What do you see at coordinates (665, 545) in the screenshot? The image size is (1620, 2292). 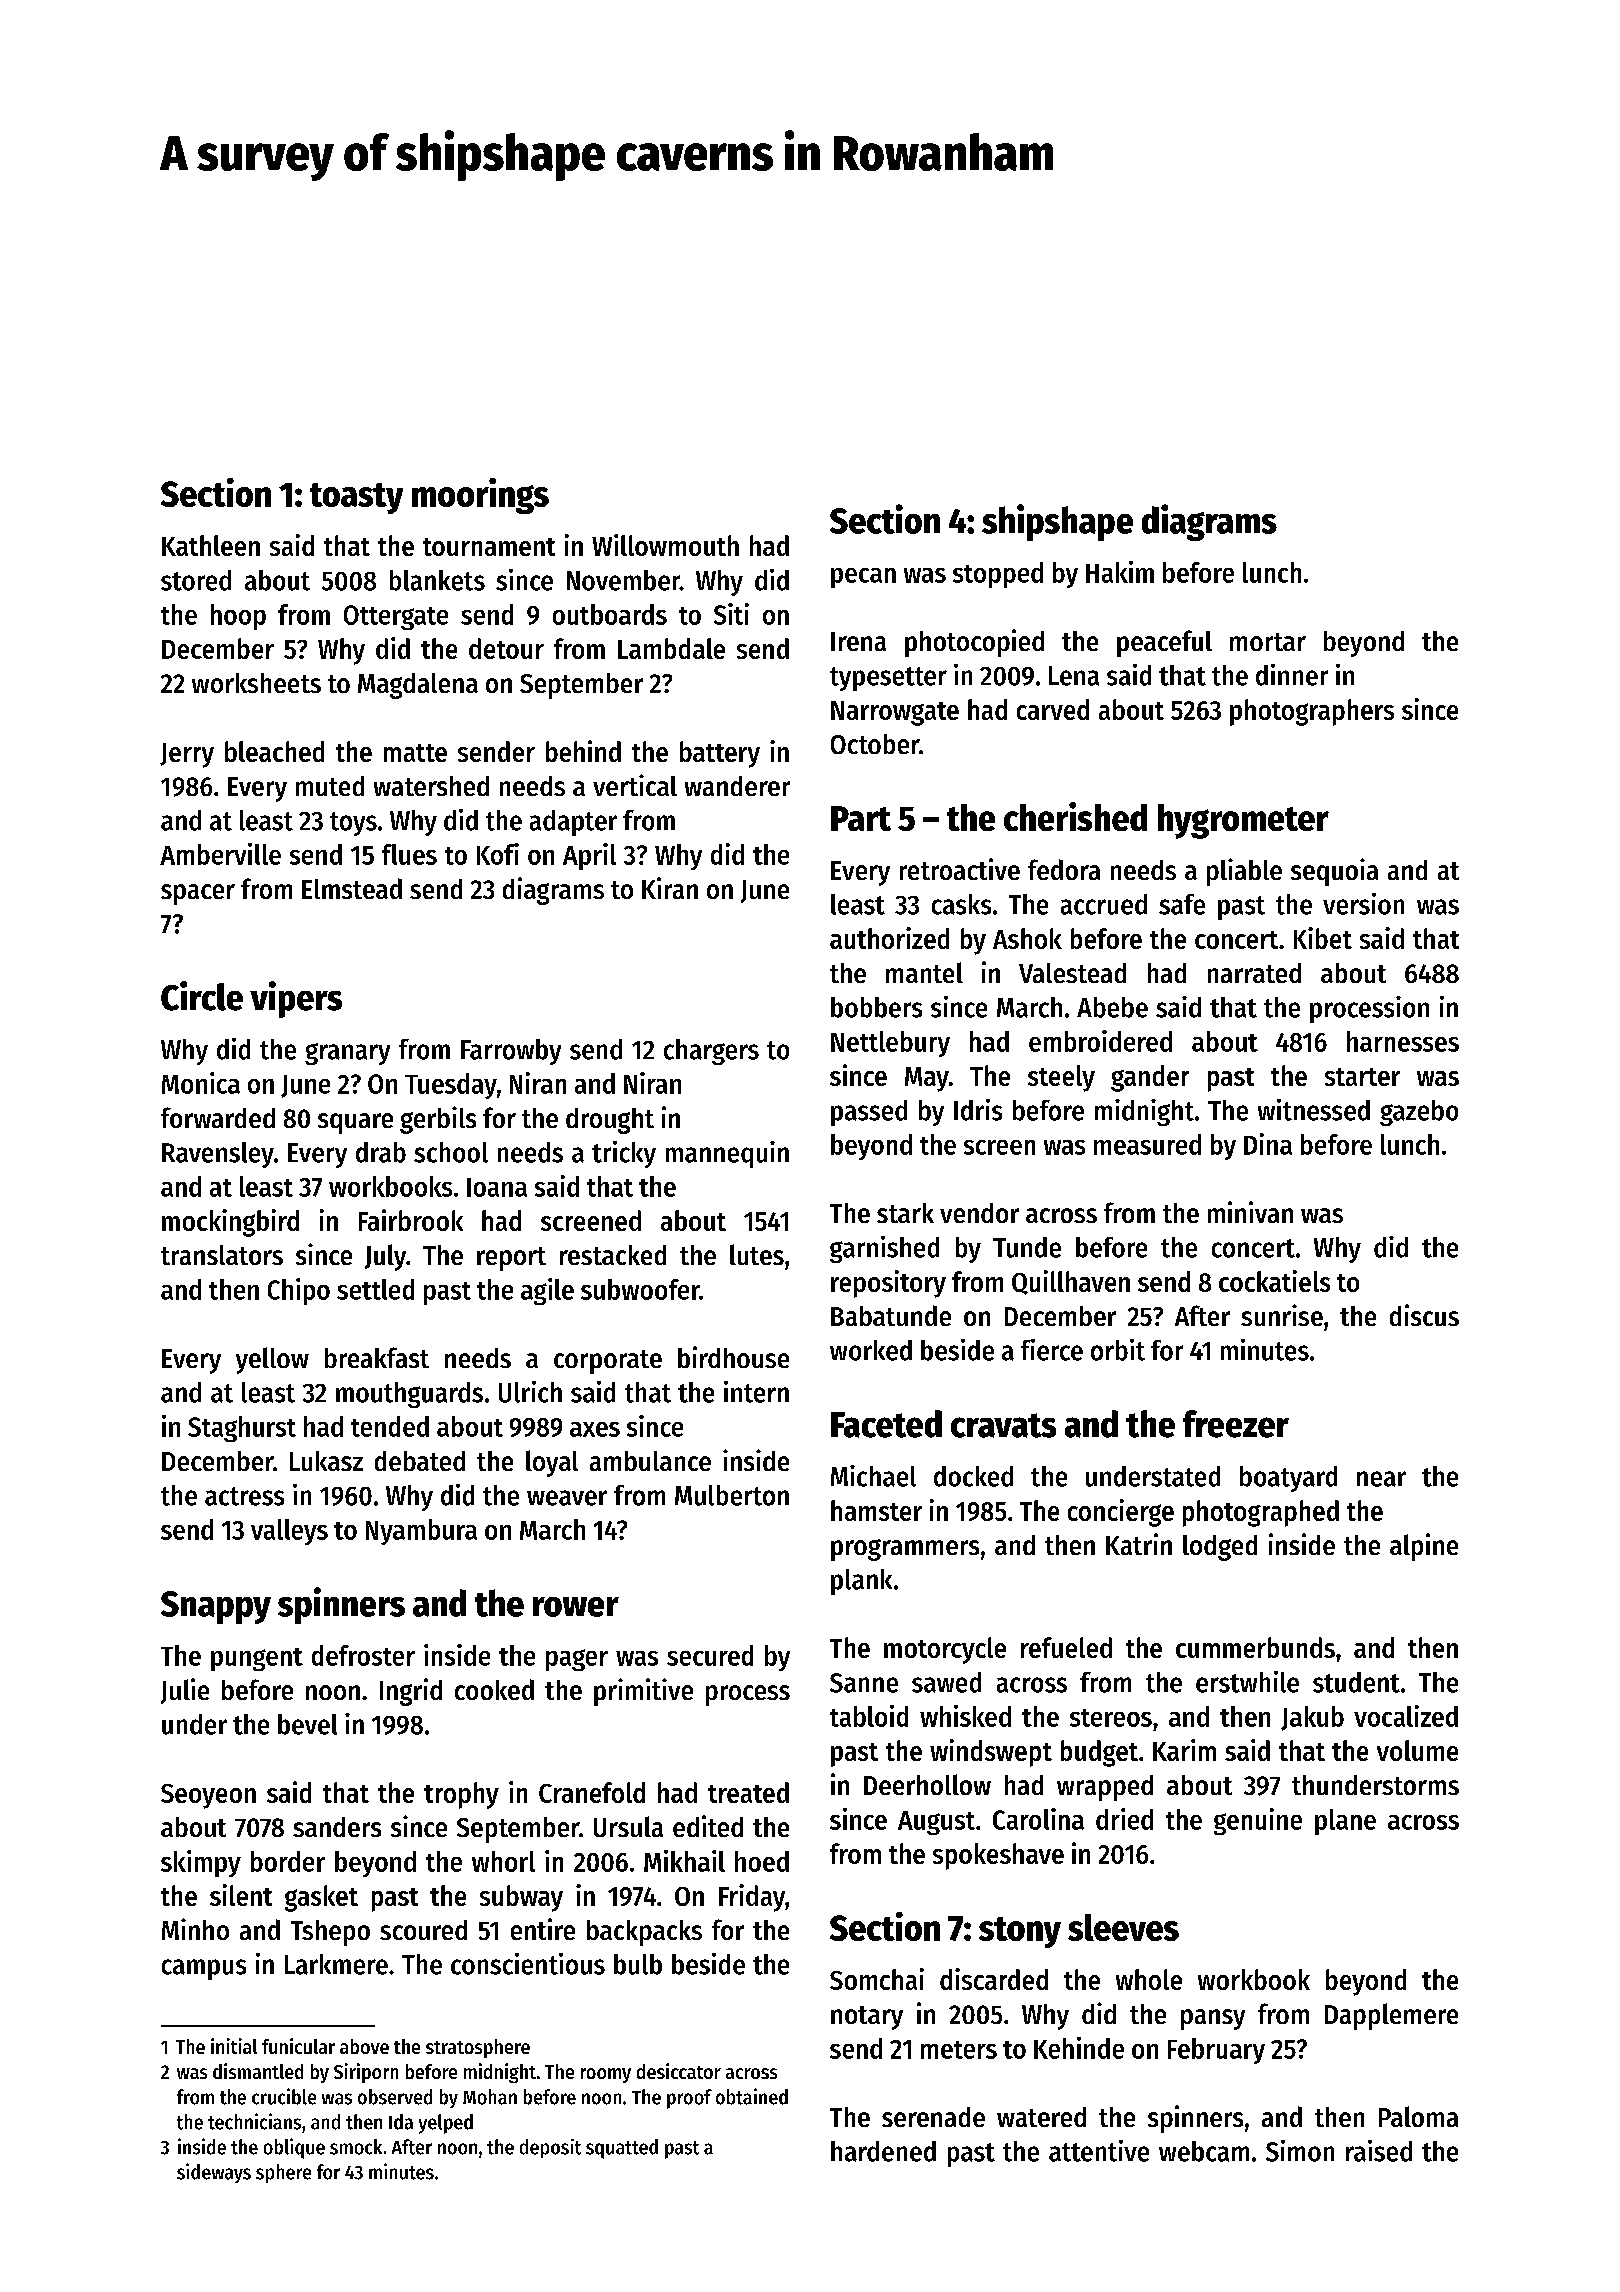 I see `Willowmouth` at bounding box center [665, 545].
